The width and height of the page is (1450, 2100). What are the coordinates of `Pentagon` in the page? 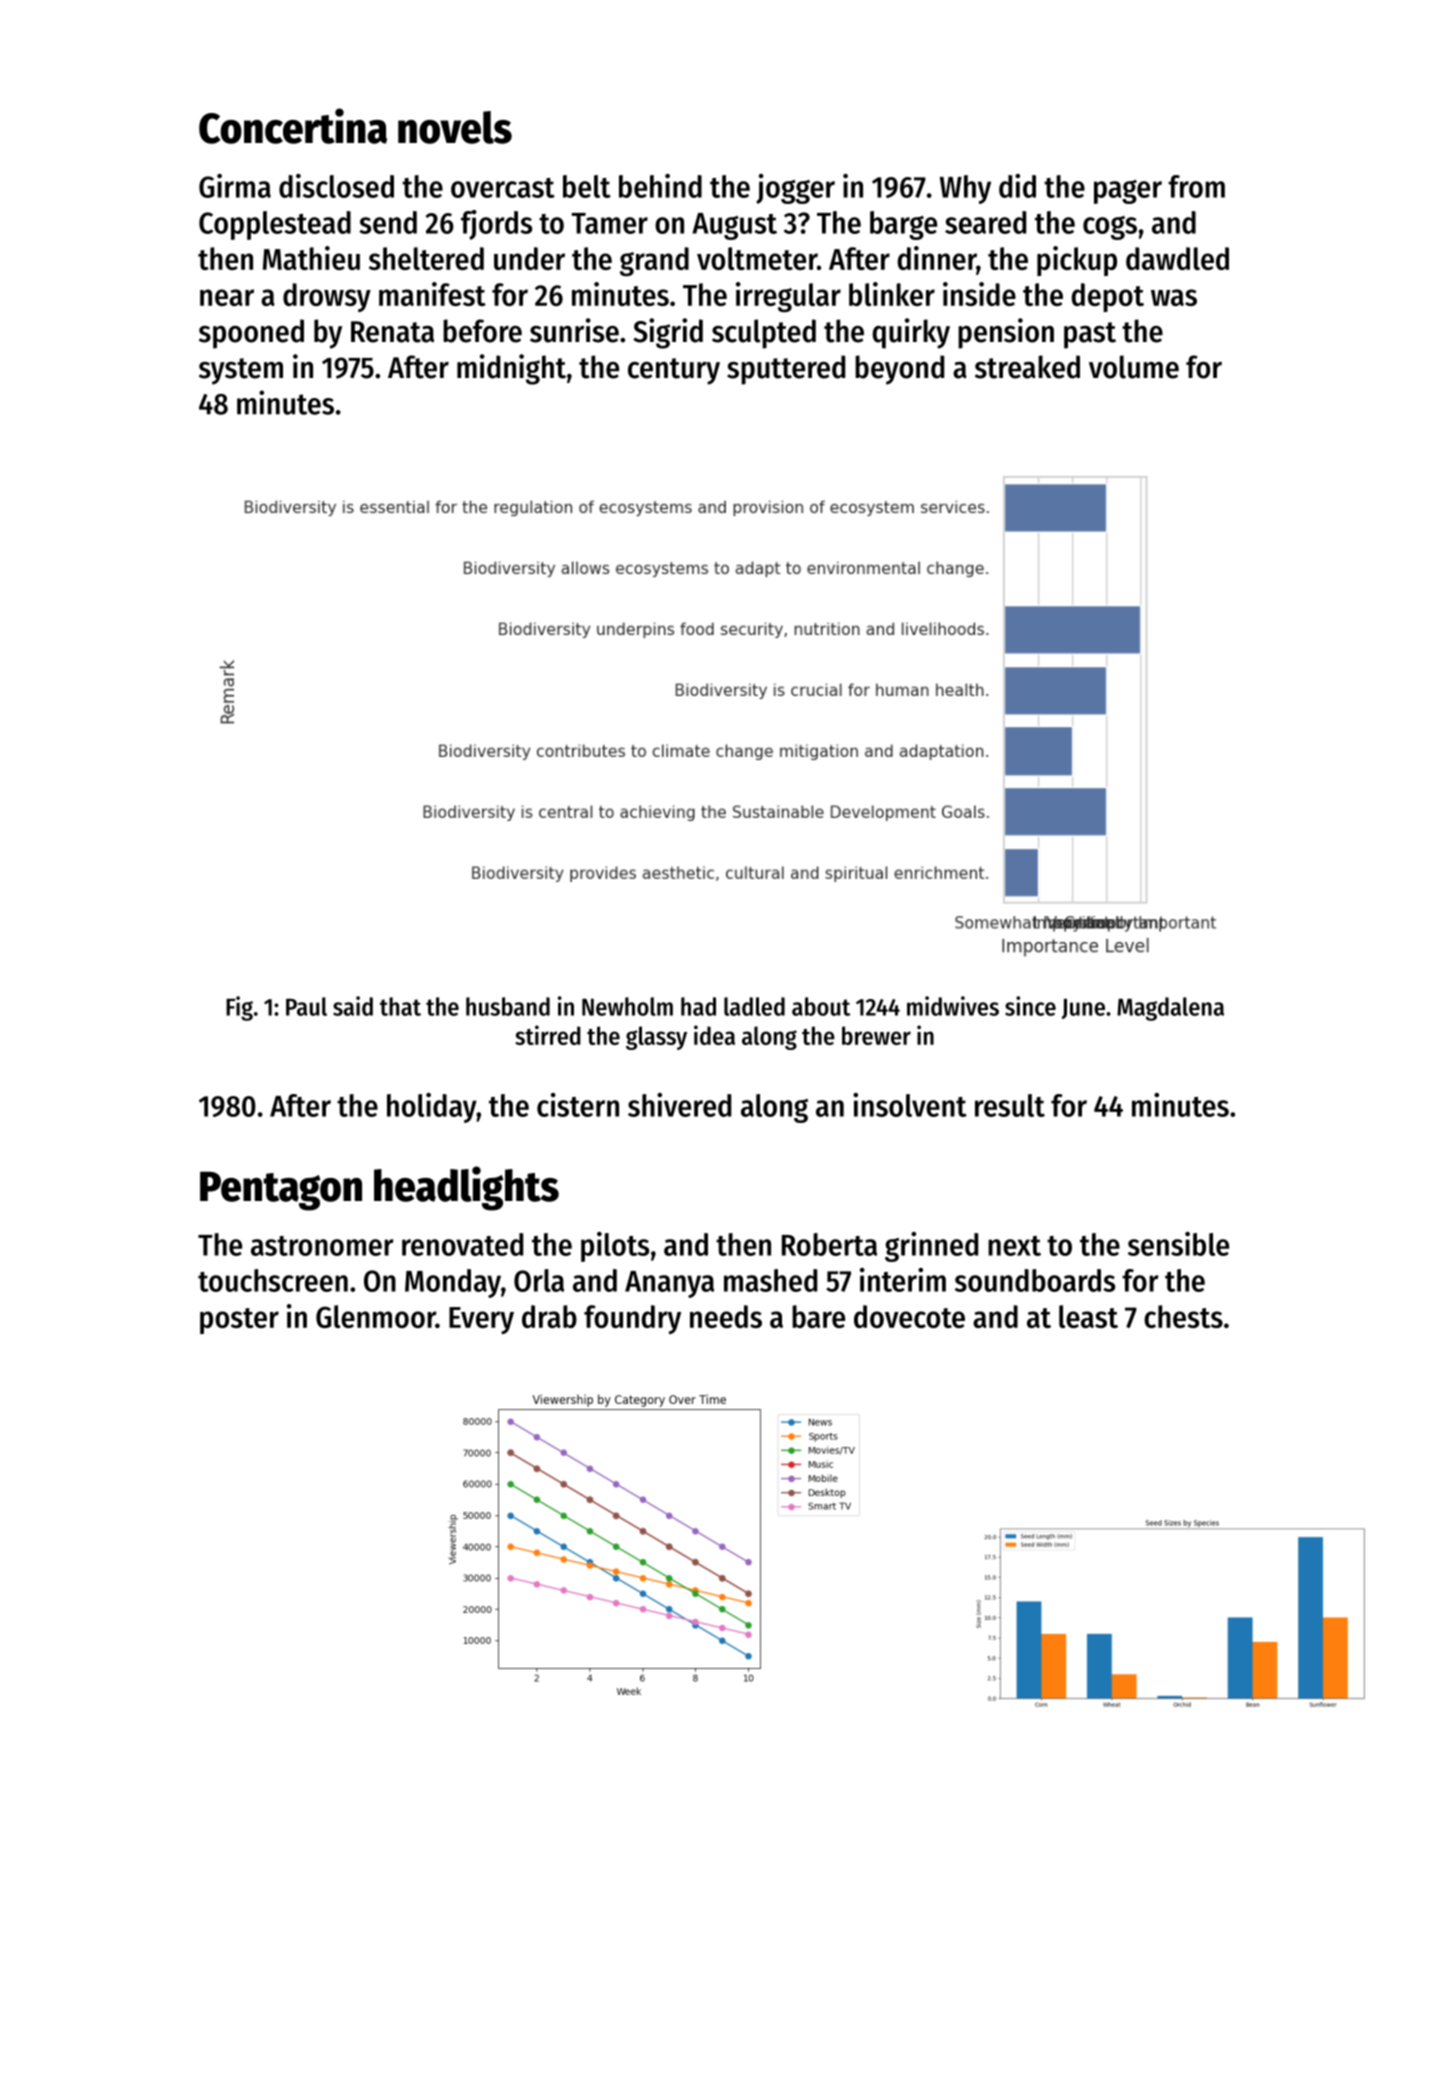 It's located at (281, 1191).
